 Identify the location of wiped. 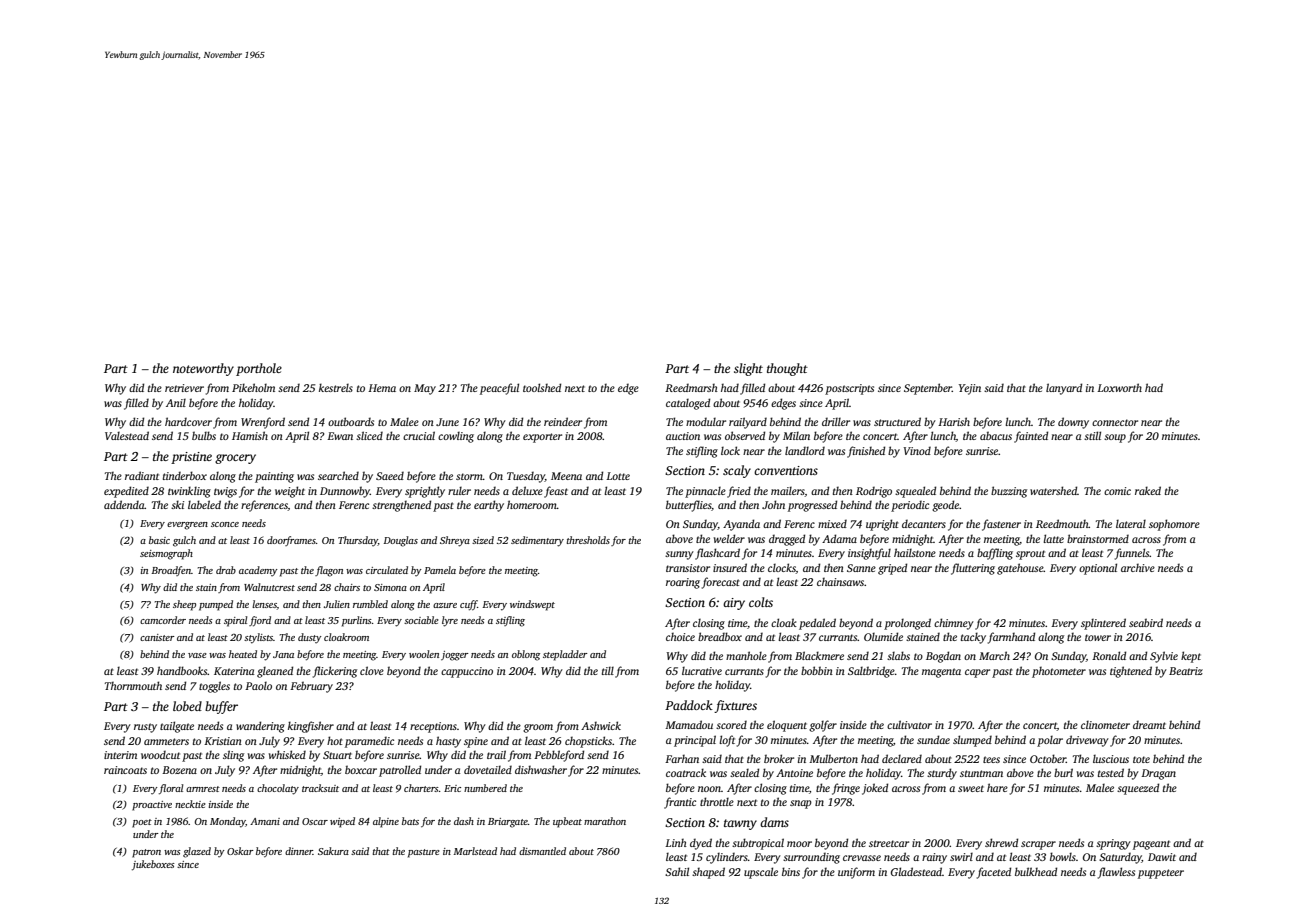
(342, 822).
